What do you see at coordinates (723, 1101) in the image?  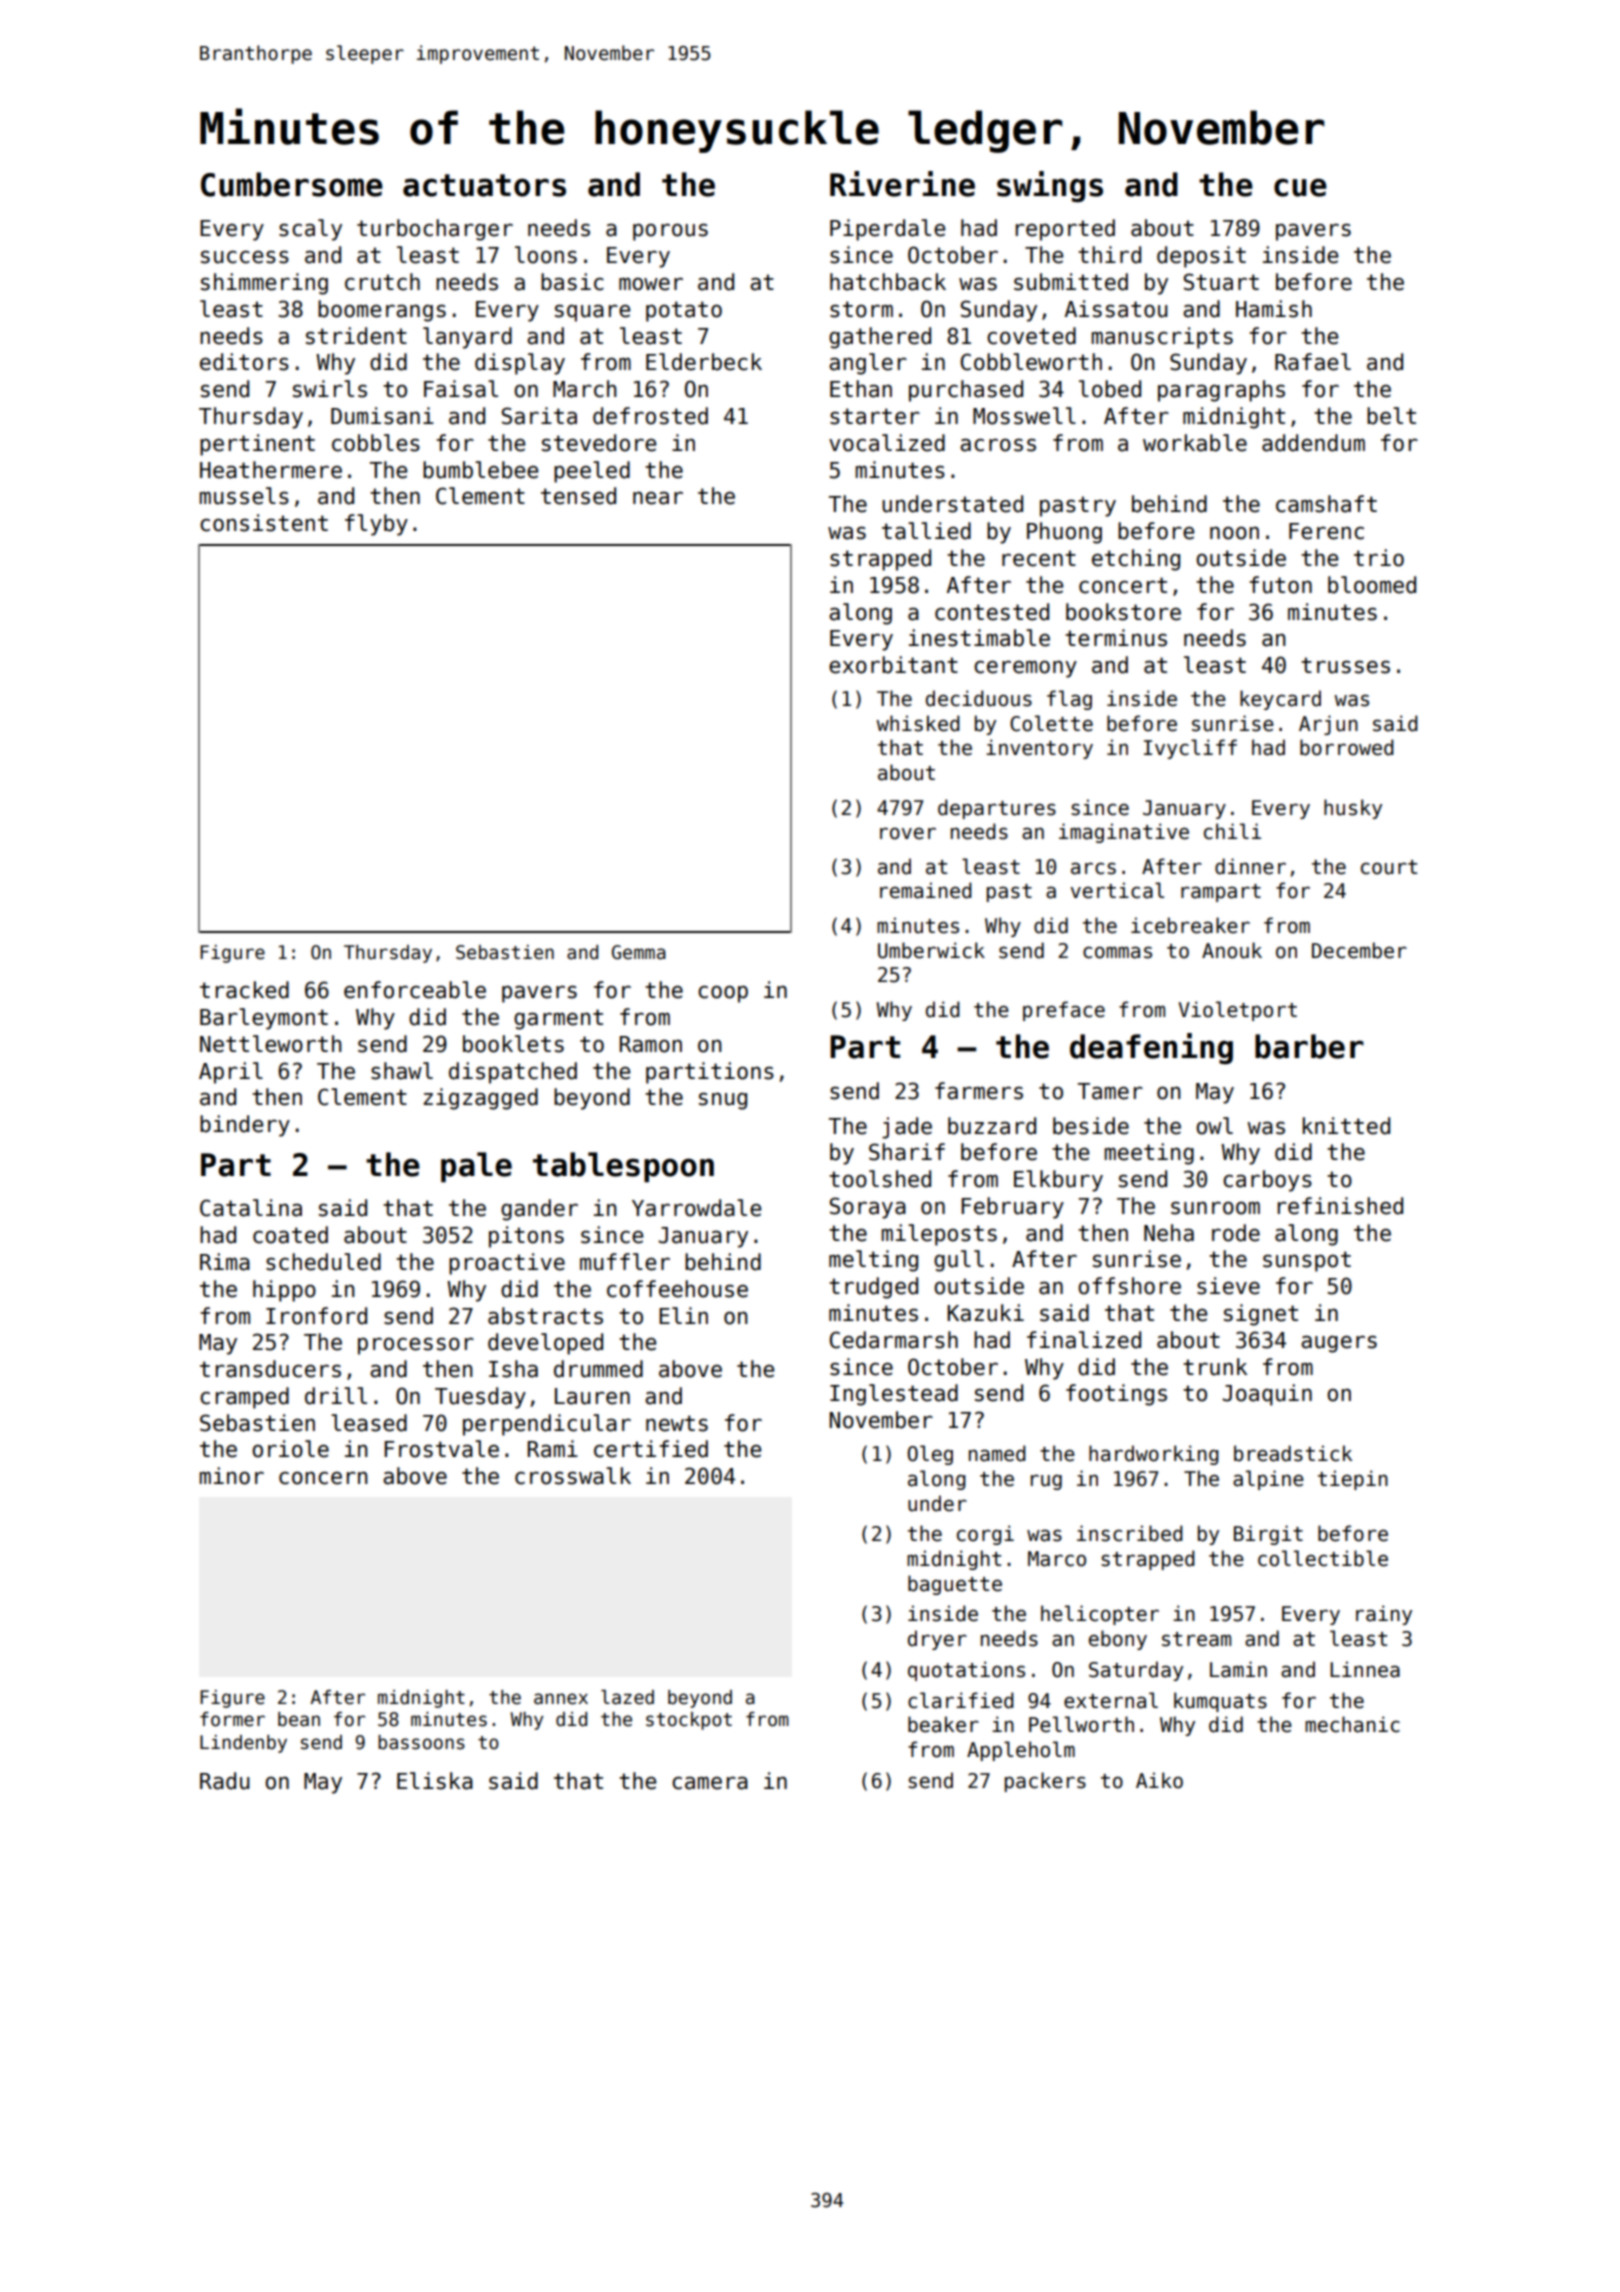 I see `snug` at bounding box center [723, 1101].
